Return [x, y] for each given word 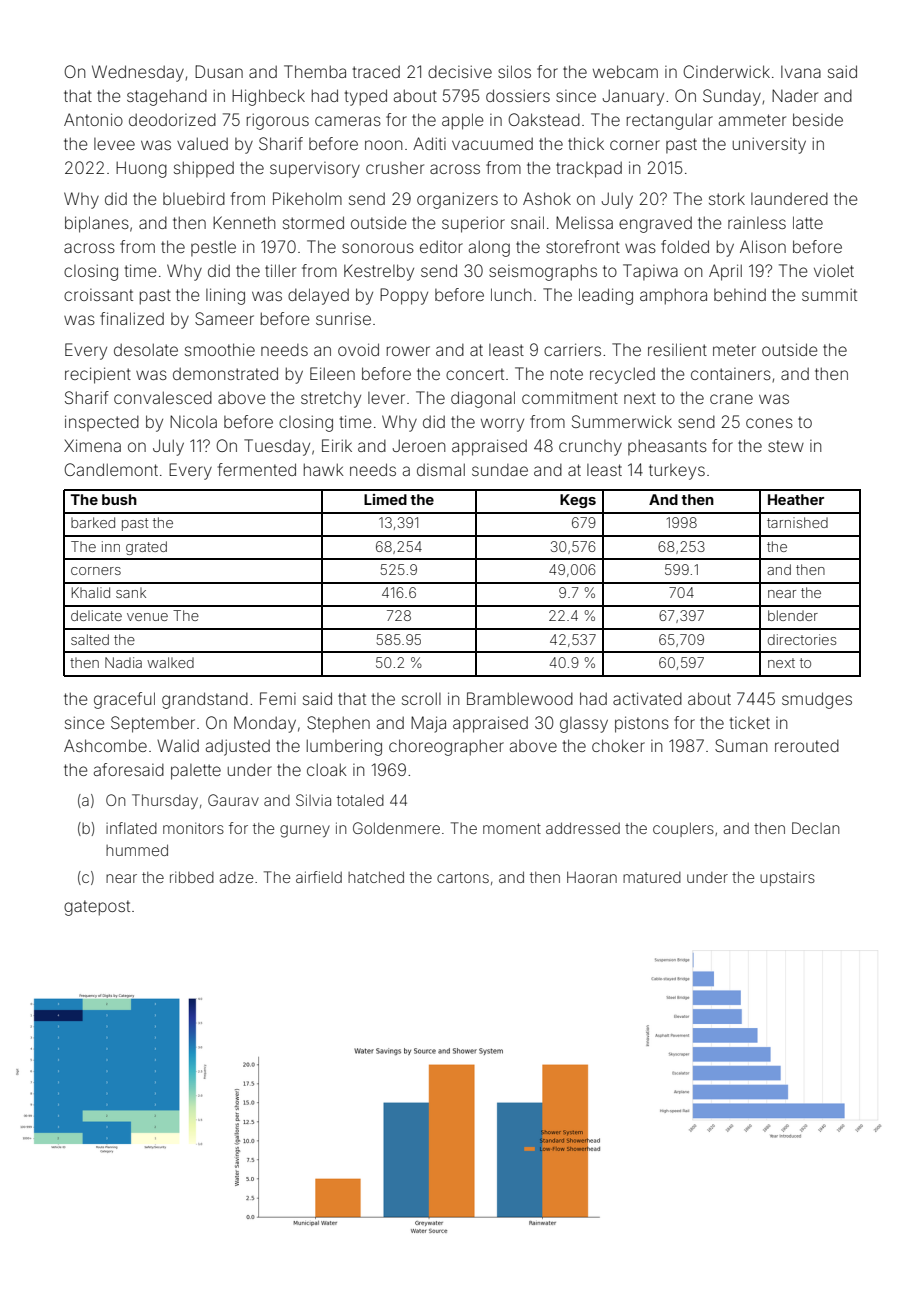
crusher [395, 168]
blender [793, 615]
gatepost [97, 908]
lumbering [344, 747]
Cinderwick [726, 71]
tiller [280, 270]
